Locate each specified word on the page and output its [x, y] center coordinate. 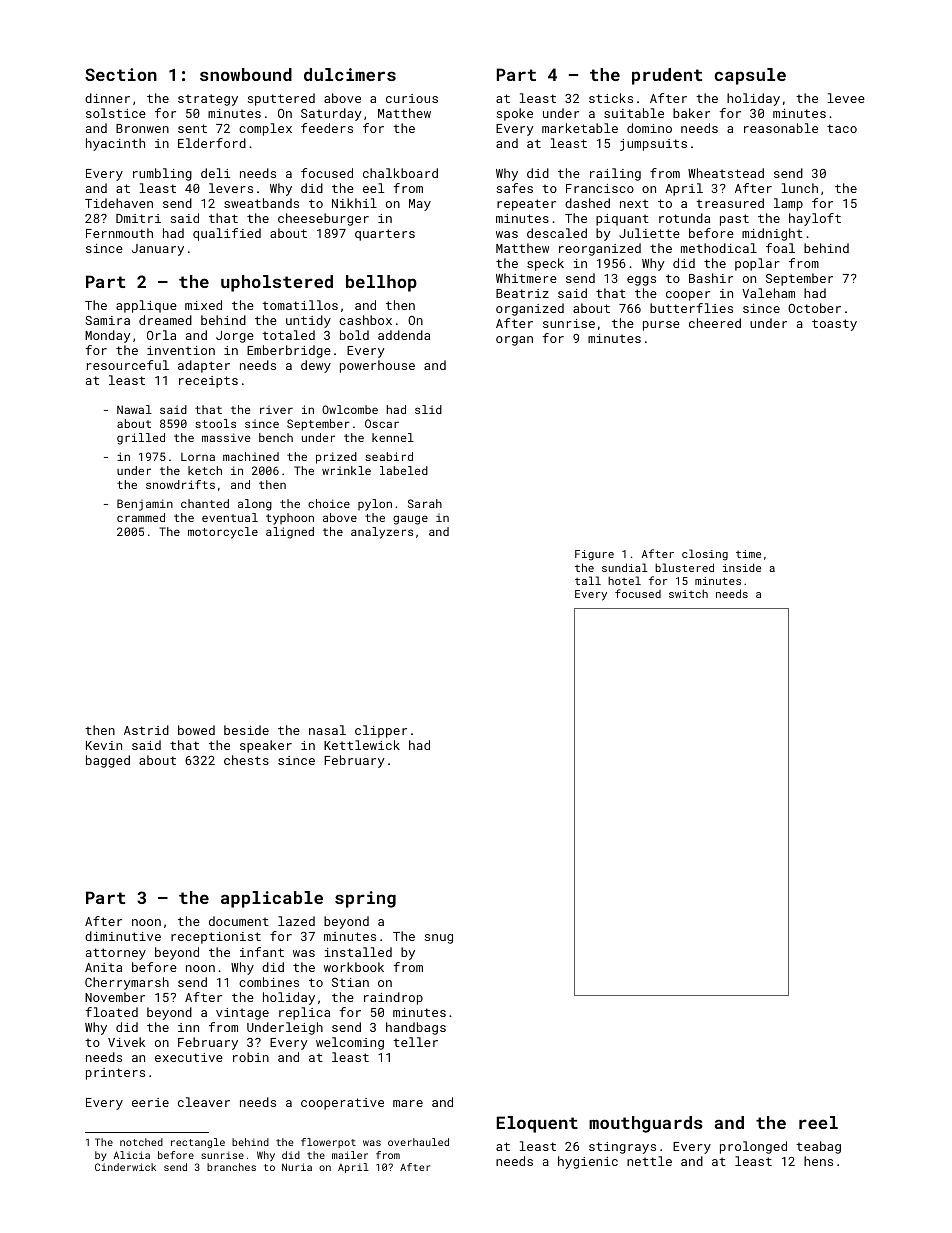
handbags [416, 1028]
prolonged [753, 1147]
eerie [150, 1102]
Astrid [146, 730]
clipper [381, 731]
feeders [327, 128]
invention [181, 350]
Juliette [649, 233]
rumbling [162, 174]
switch [688, 593]
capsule [750, 76]
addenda [404, 335]
